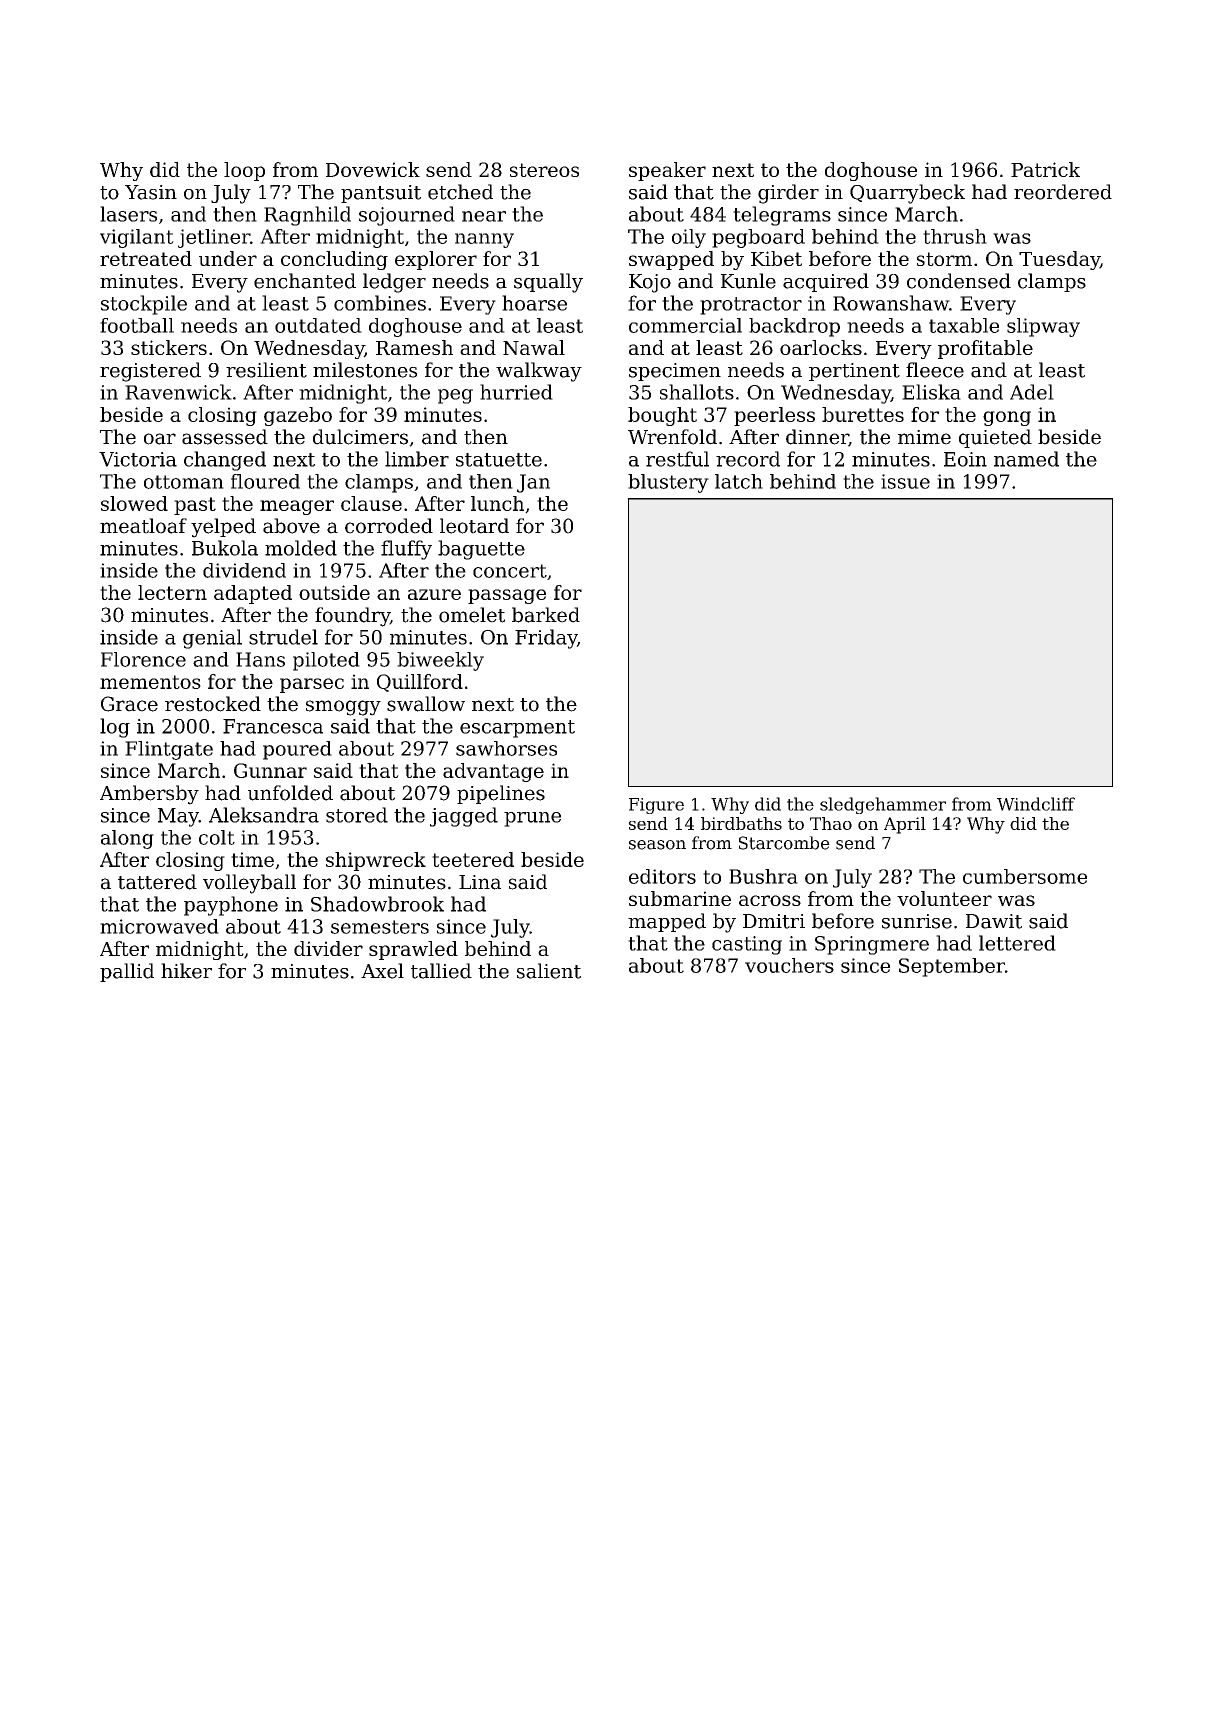  I want to click on near, so click(484, 216).
